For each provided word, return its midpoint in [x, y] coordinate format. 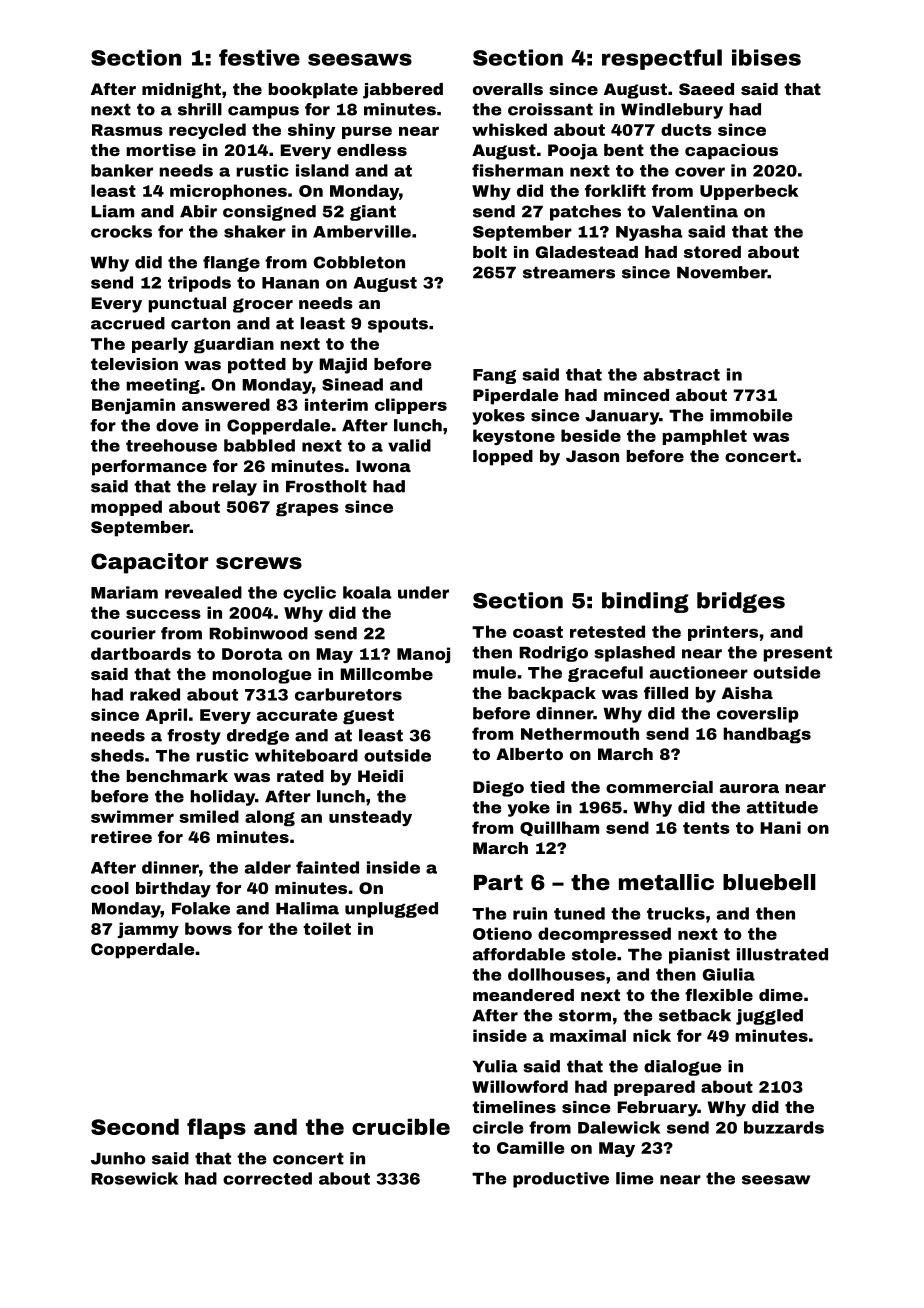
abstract [681, 374]
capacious [731, 152]
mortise [161, 150]
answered [226, 404]
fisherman [517, 170]
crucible [401, 1127]
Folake [201, 908]
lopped [503, 458]
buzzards [784, 1127]
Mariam [124, 592]
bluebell [769, 882]
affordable [519, 954]
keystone [514, 437]
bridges [741, 602]
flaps [216, 1128]
